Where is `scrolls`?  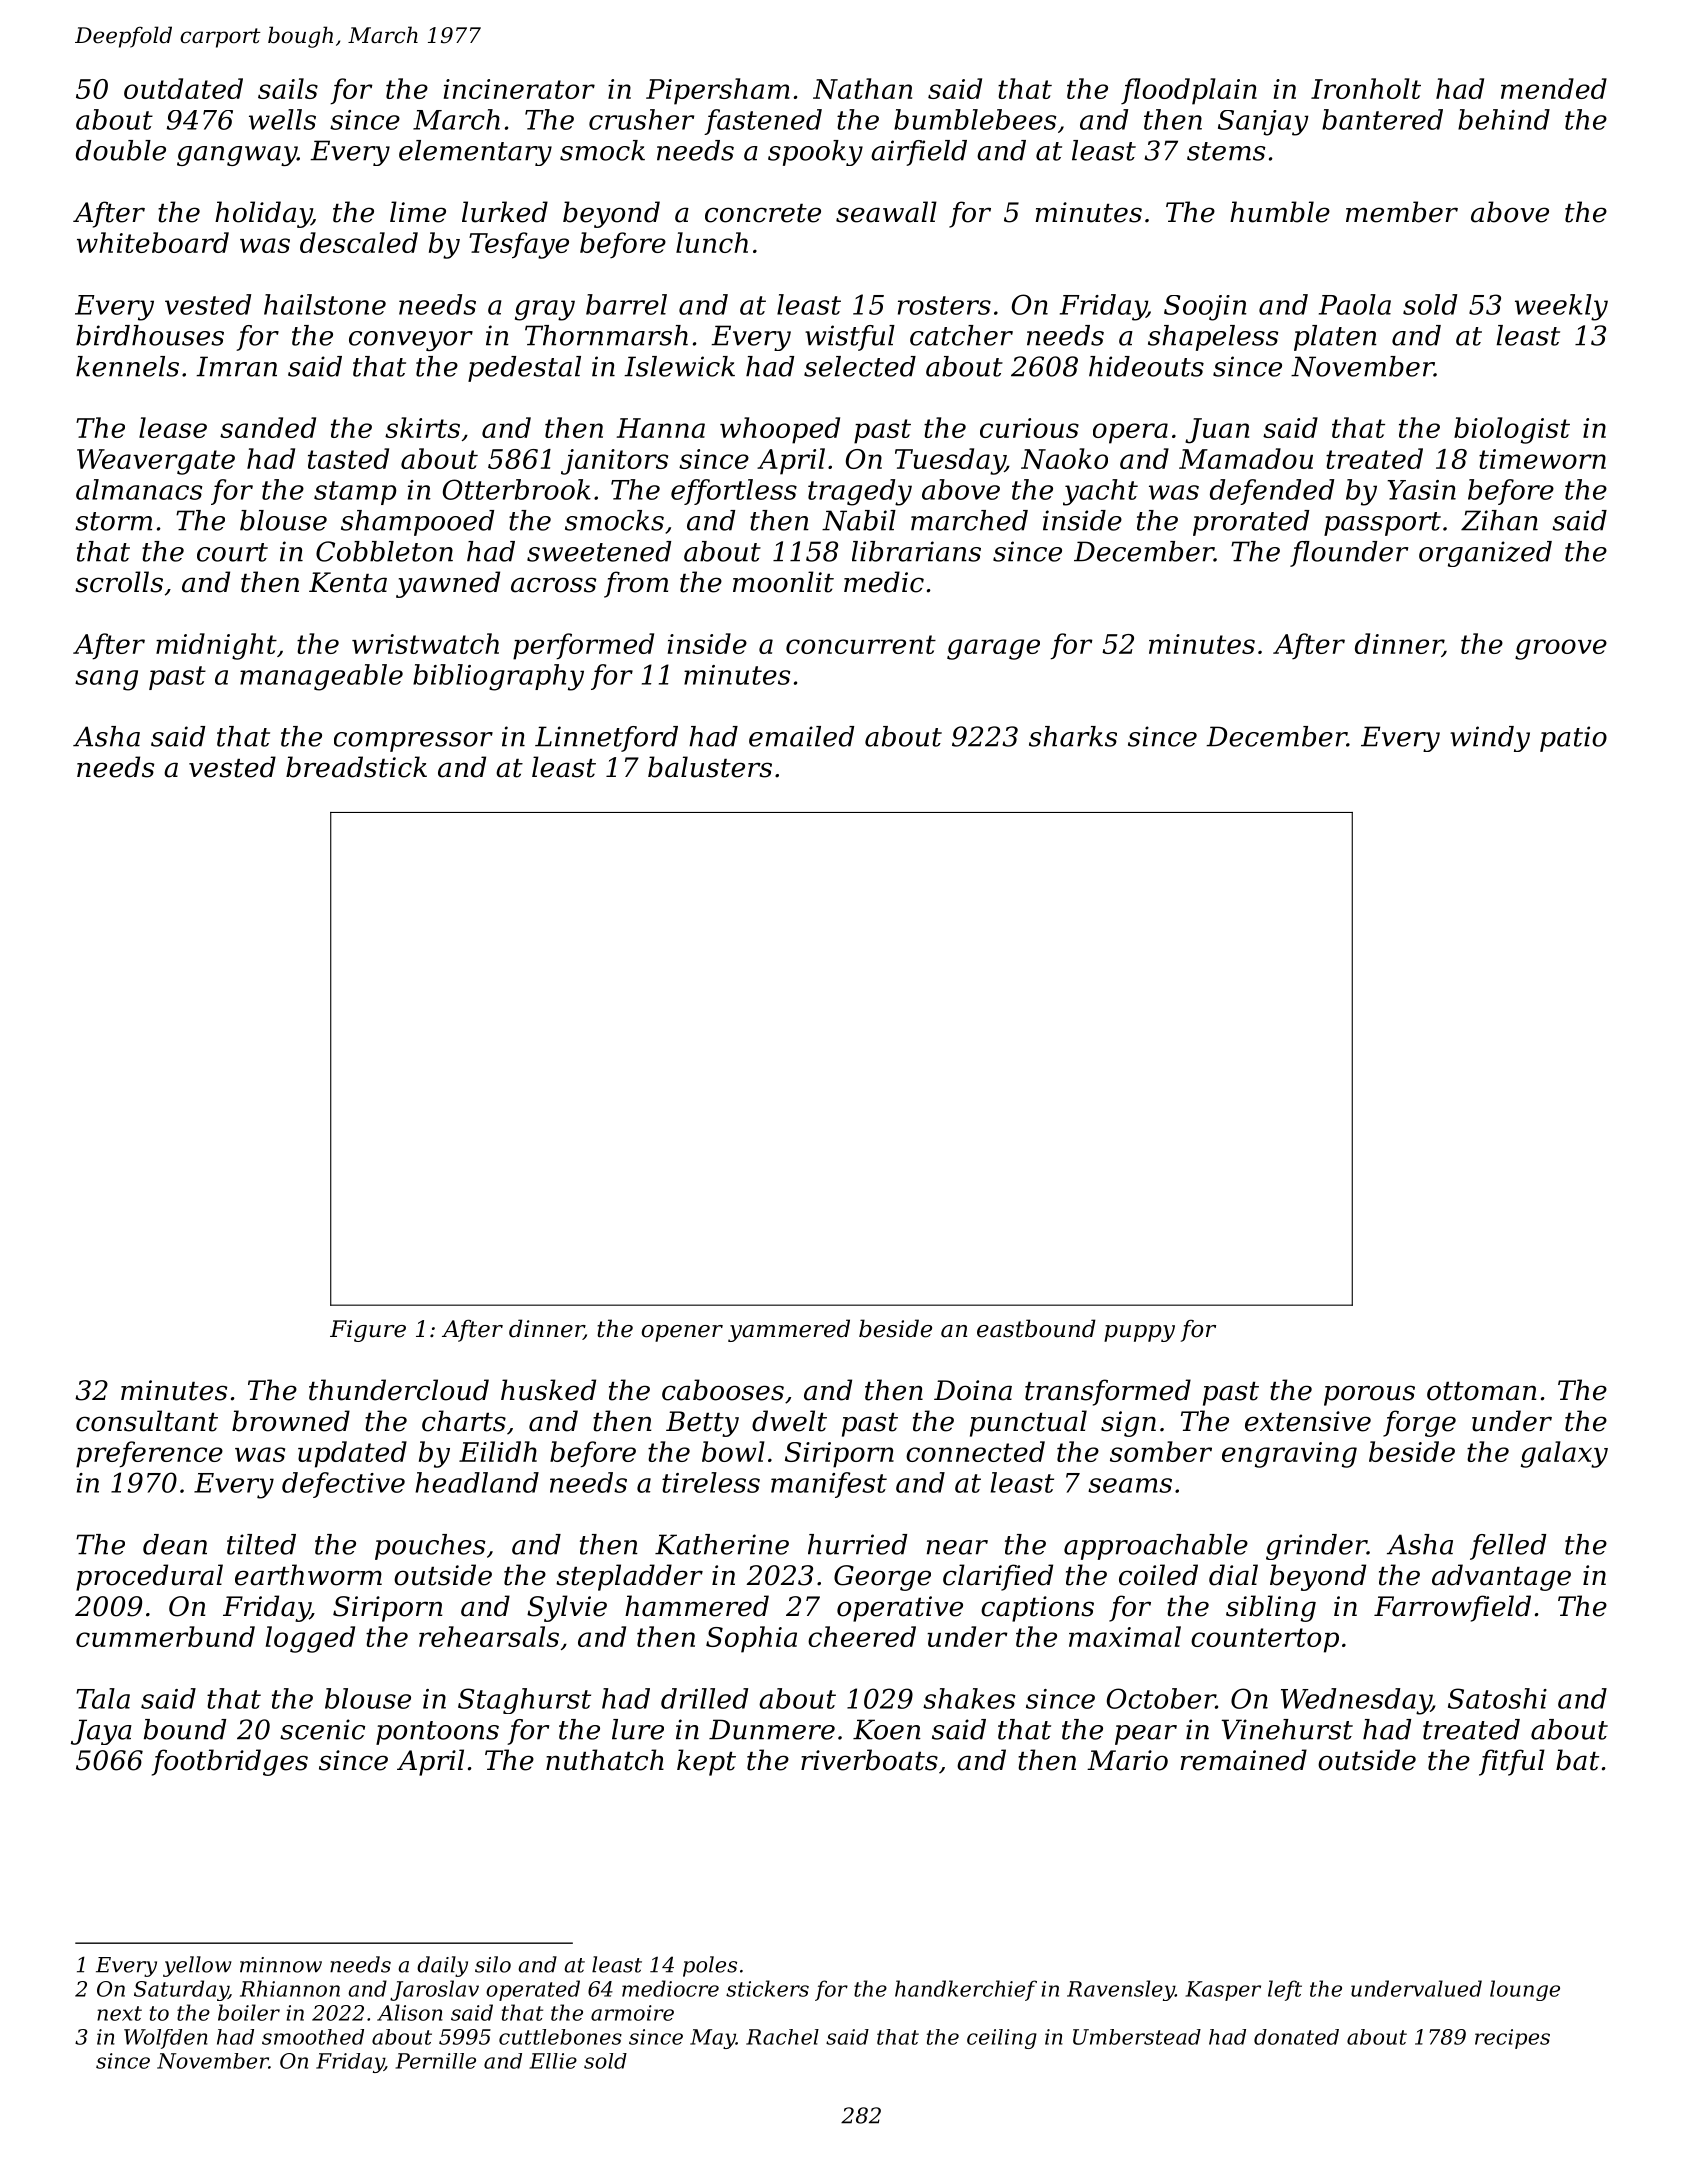 scrolls is located at coordinates (119, 582).
